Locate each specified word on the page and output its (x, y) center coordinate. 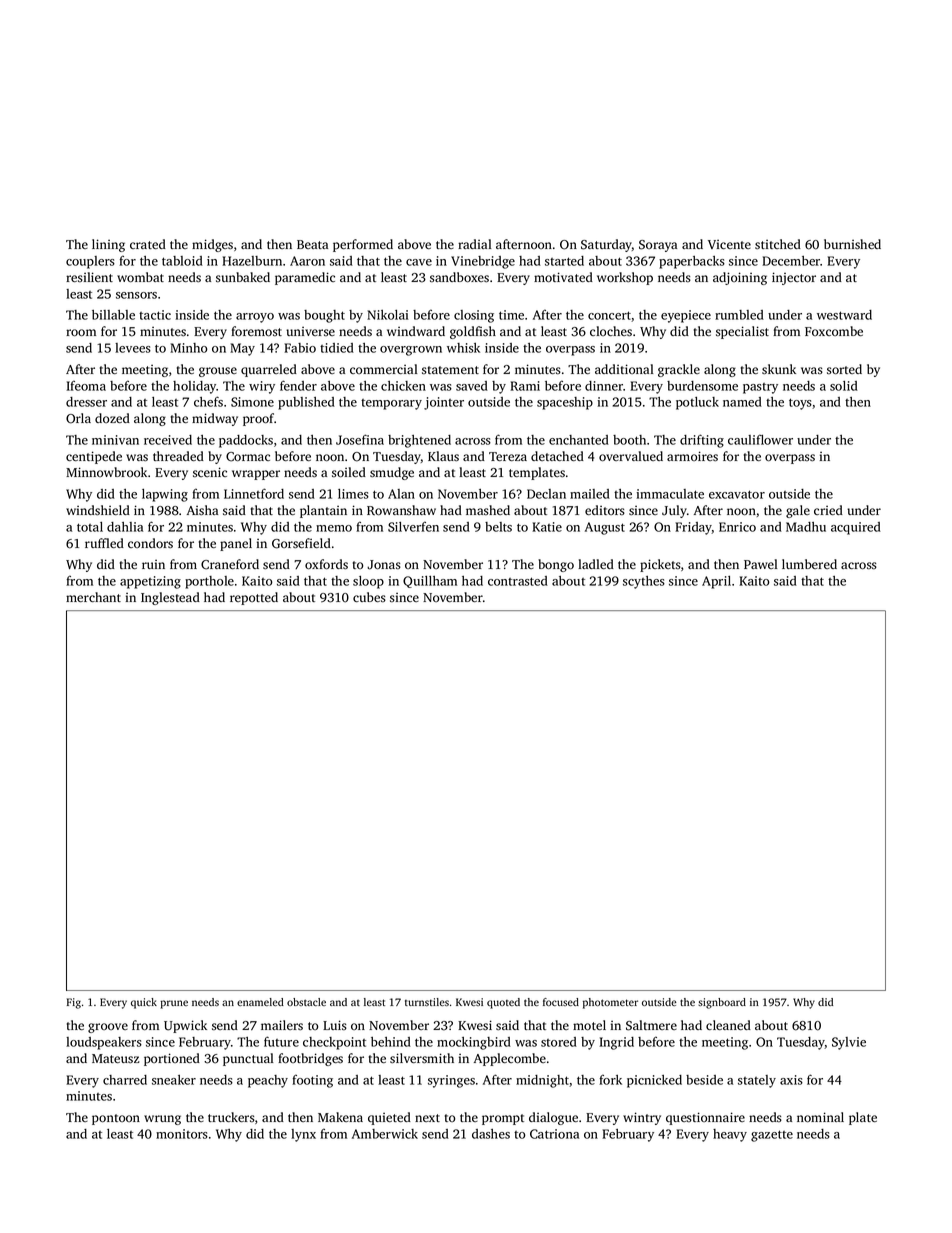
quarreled (269, 370)
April (716, 582)
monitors (182, 1134)
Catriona (554, 1134)
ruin (153, 564)
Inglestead (170, 598)
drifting (702, 441)
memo (334, 528)
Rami (525, 386)
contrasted (518, 581)
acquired (856, 528)
